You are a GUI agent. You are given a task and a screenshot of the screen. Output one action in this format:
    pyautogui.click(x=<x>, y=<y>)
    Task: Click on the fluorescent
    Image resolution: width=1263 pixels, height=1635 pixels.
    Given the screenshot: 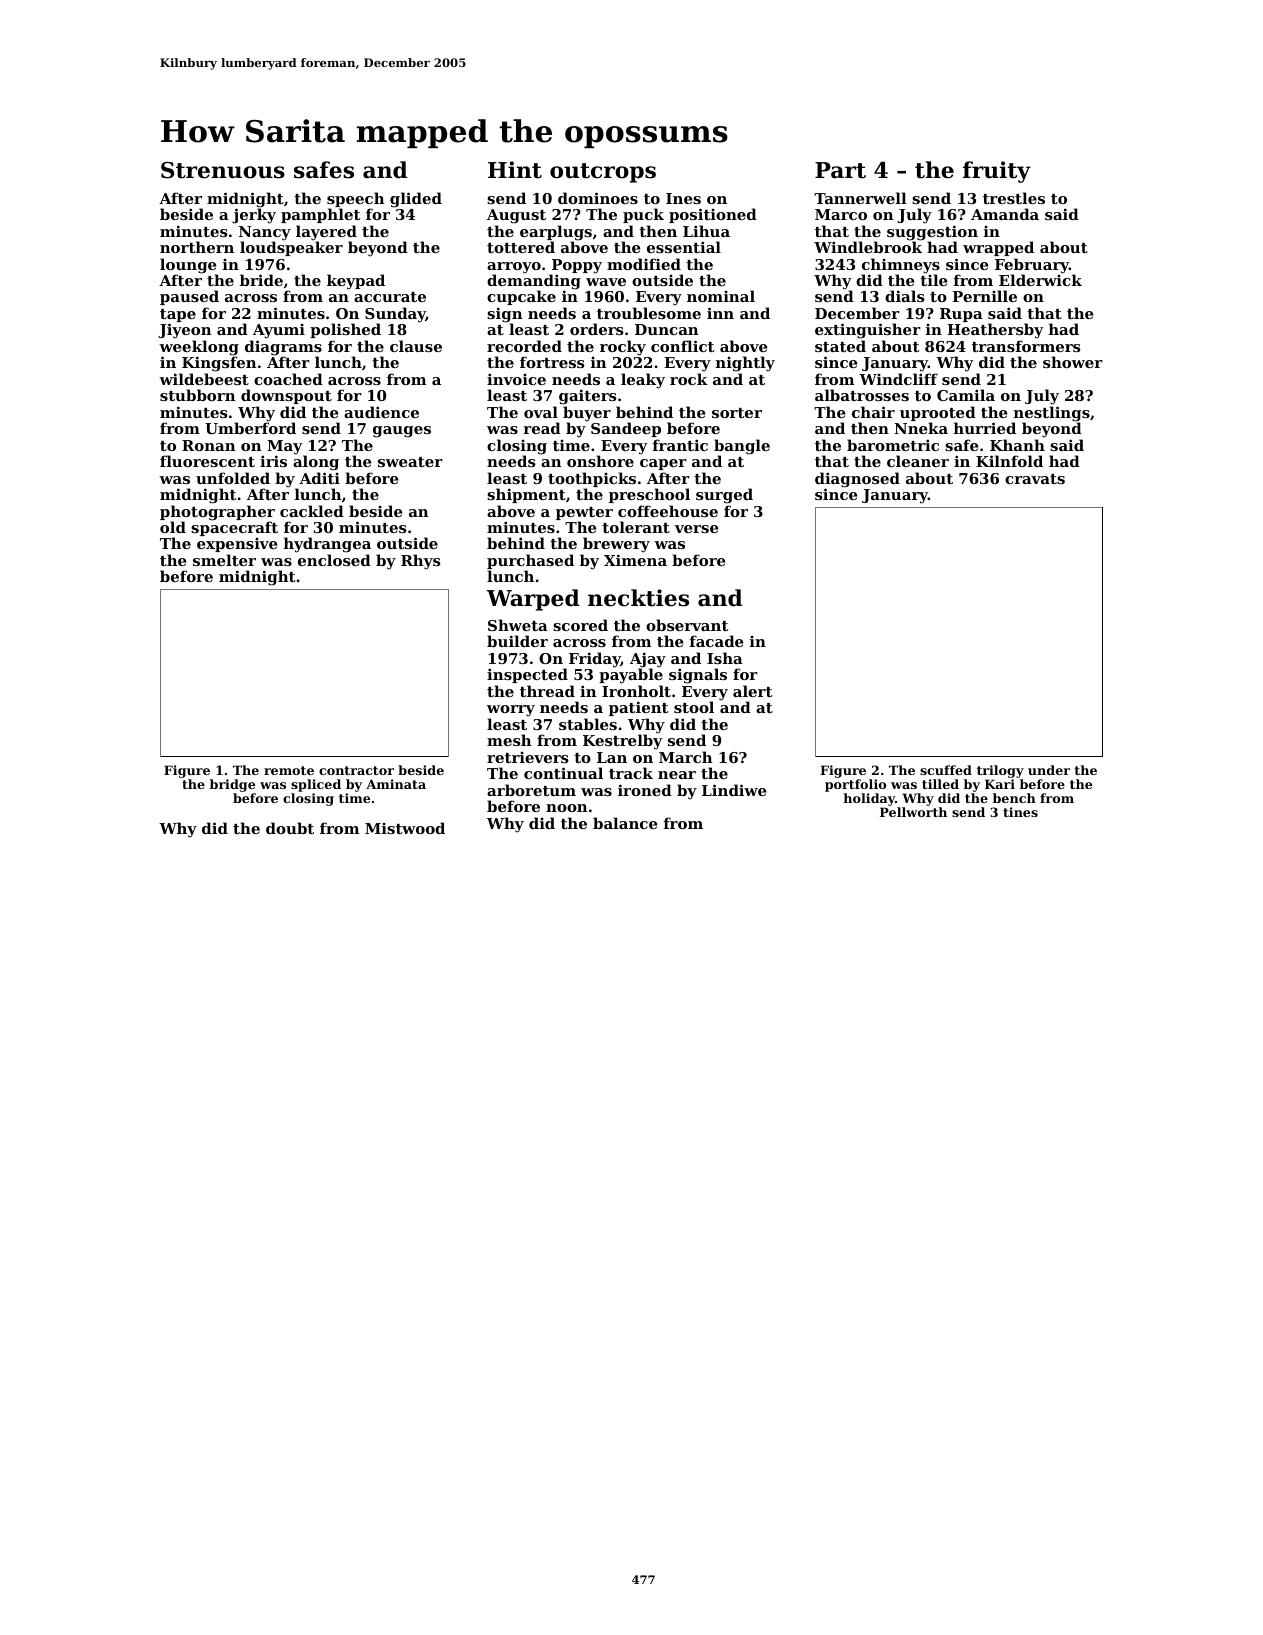 What is the action you would take?
    pyautogui.click(x=207, y=461)
